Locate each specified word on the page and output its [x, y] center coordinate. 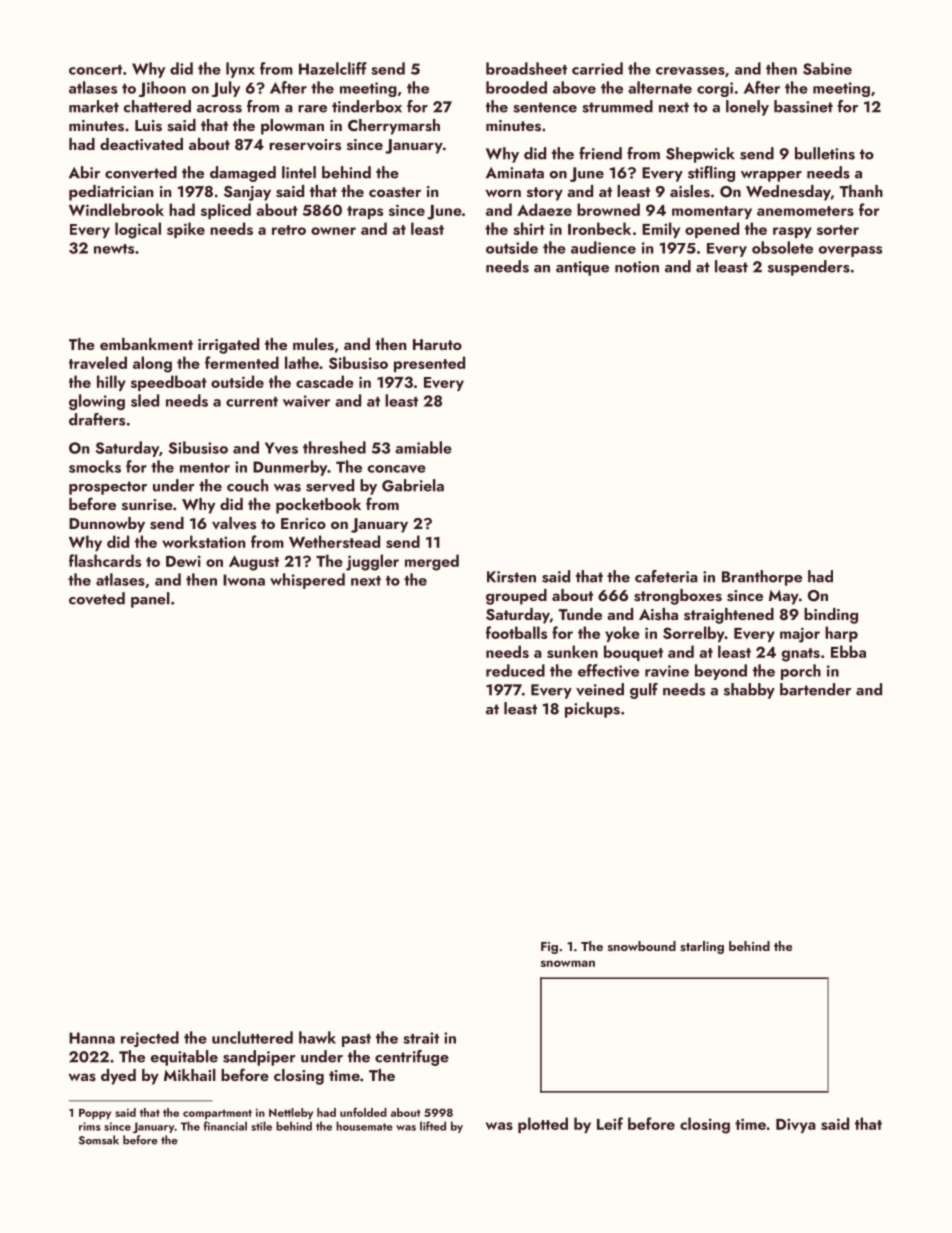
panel [150, 600]
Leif [610, 1123]
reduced [515, 670]
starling [702, 947]
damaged [243, 174]
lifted [433, 1126]
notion [637, 267]
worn [503, 193]
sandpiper [259, 1058]
